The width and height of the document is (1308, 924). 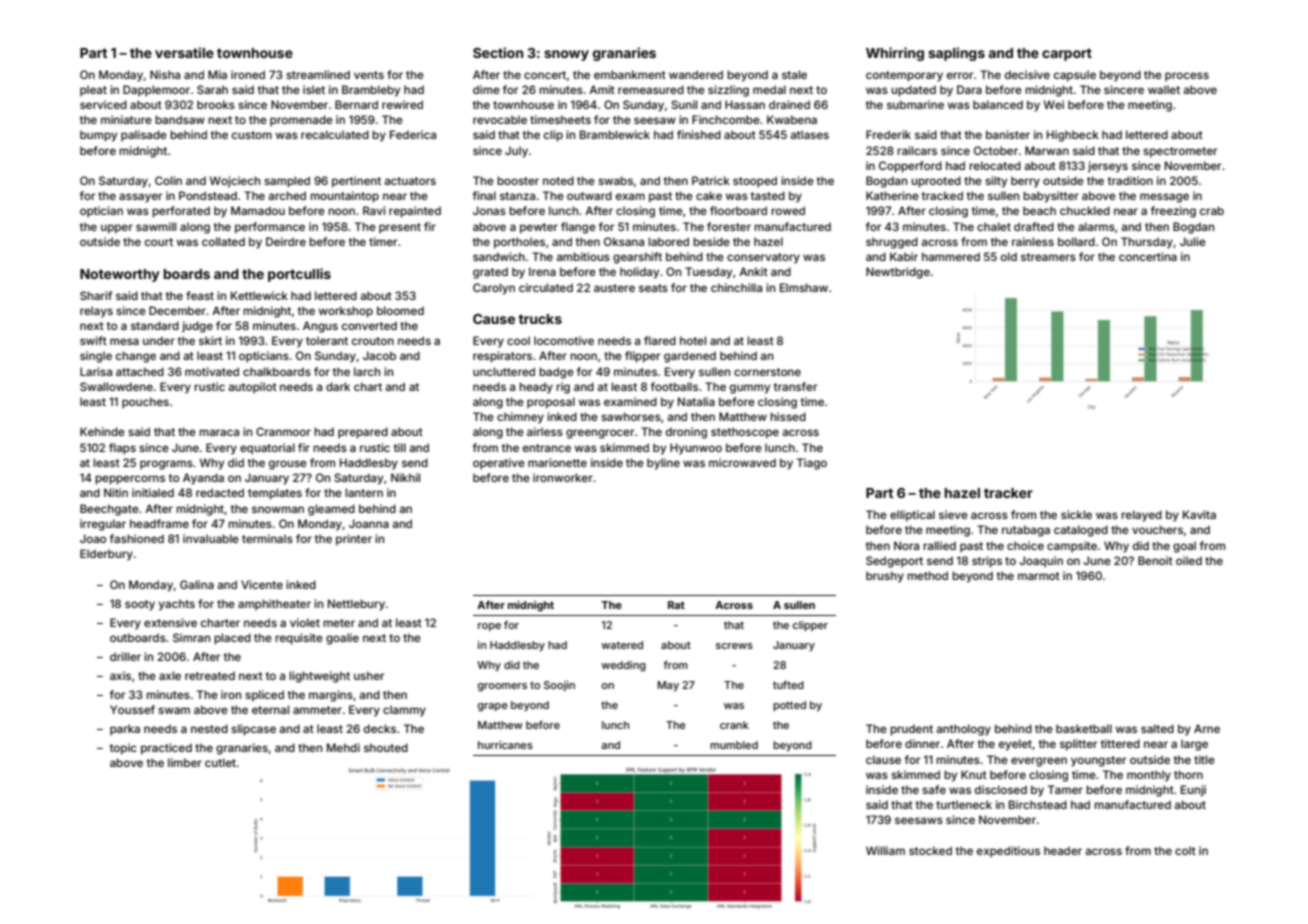 I want to click on snowy, so click(x=566, y=55).
